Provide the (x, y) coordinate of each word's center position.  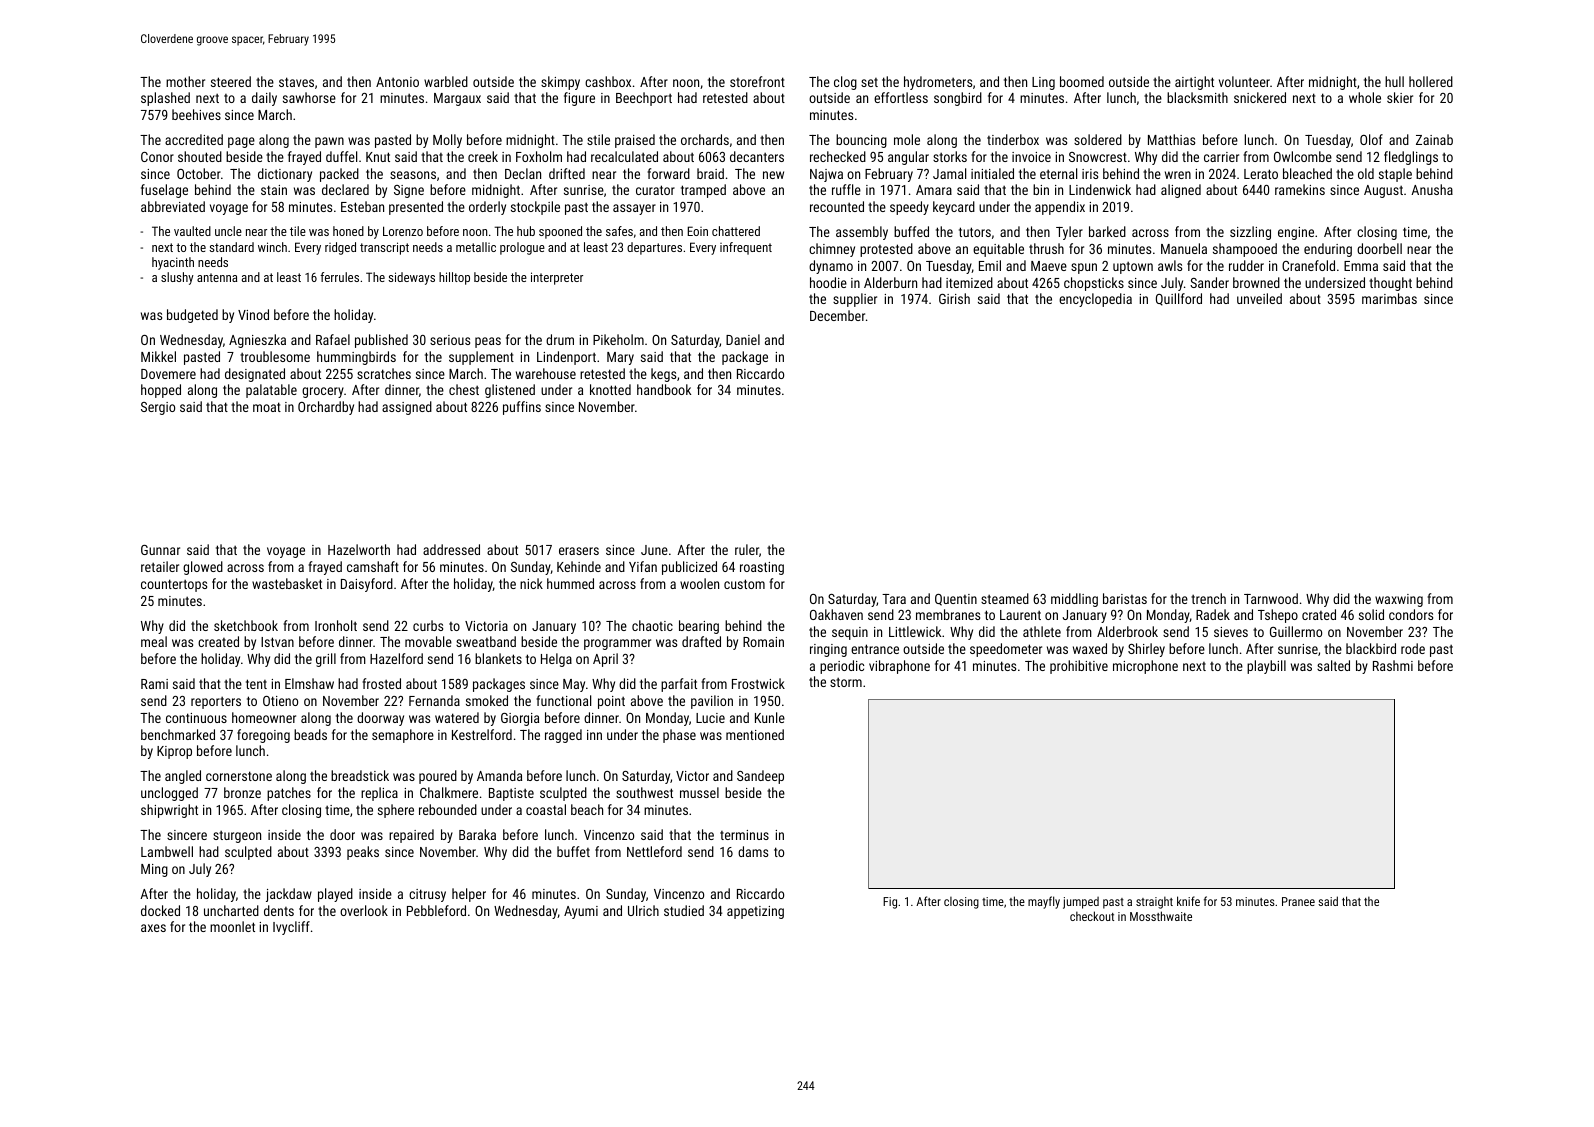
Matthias (1171, 139)
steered (231, 81)
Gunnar (160, 550)
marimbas (1389, 298)
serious (450, 340)
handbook (664, 389)
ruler (747, 549)
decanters (757, 156)
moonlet (232, 926)
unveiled (1259, 298)
